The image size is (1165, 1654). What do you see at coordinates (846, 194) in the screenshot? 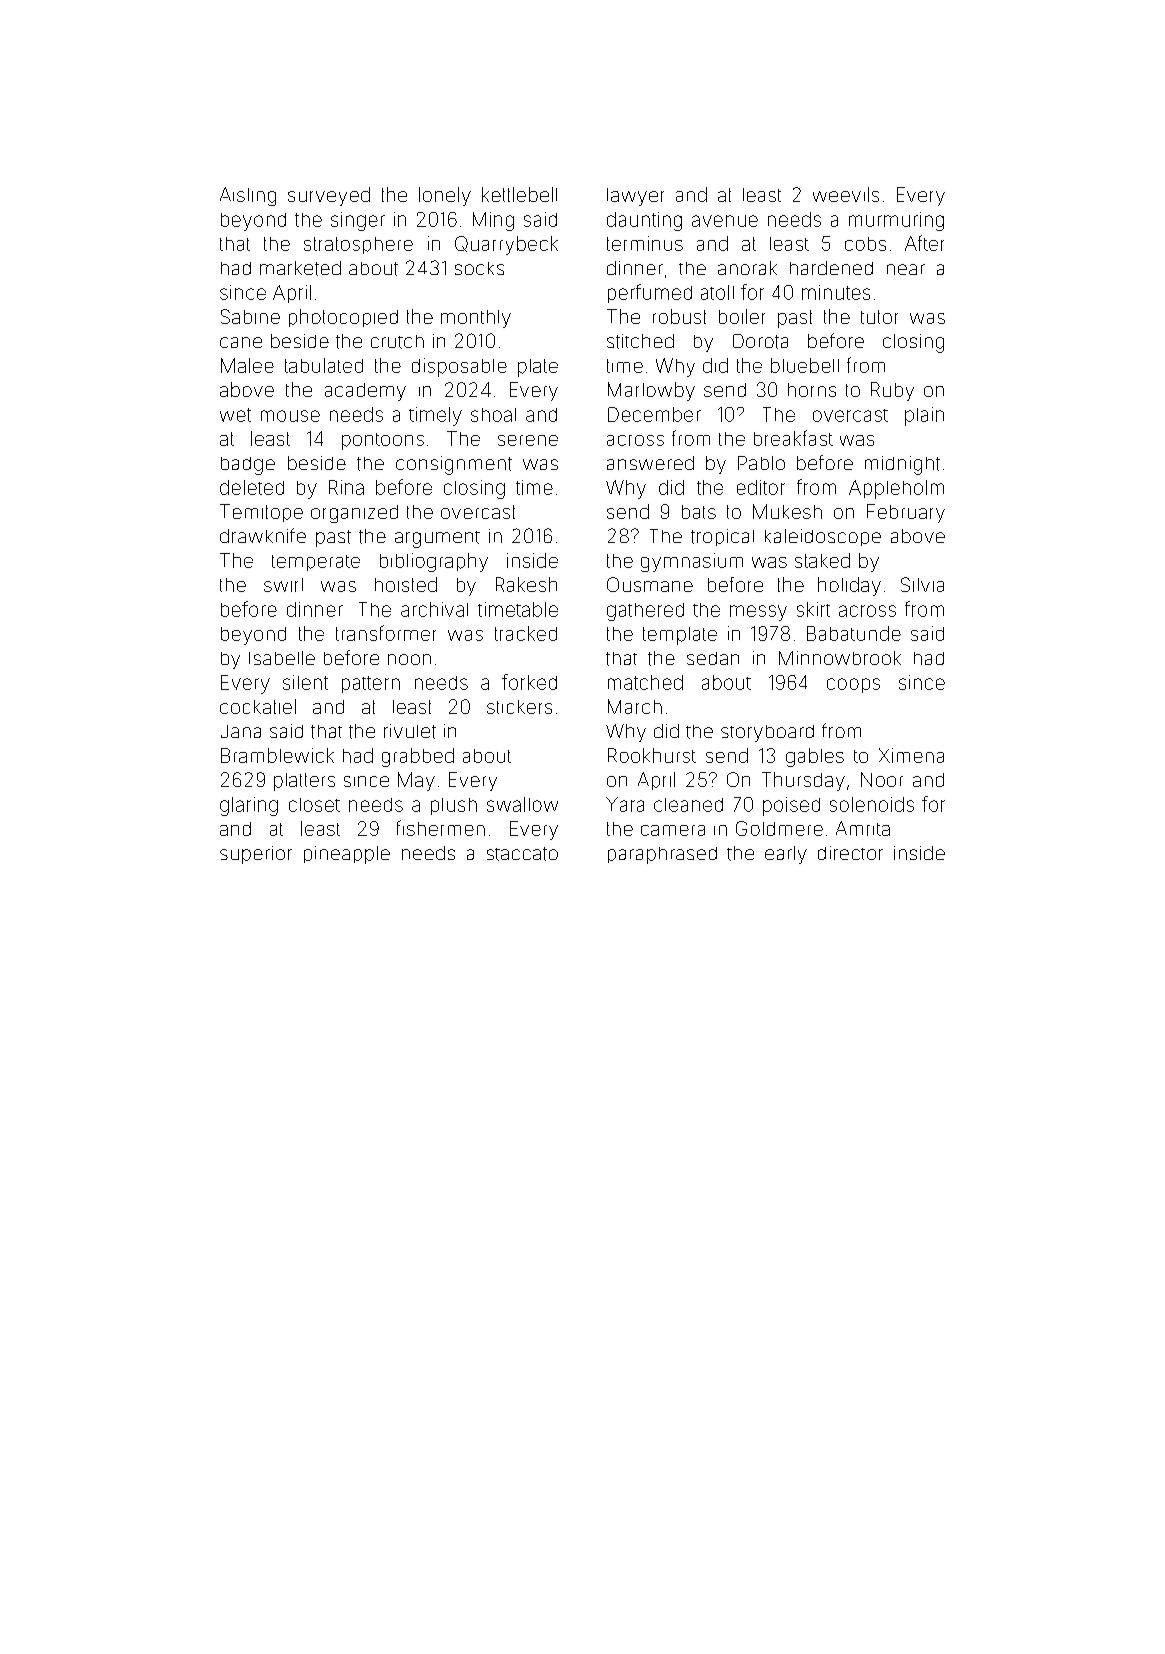
I see `weevils` at bounding box center [846, 194].
